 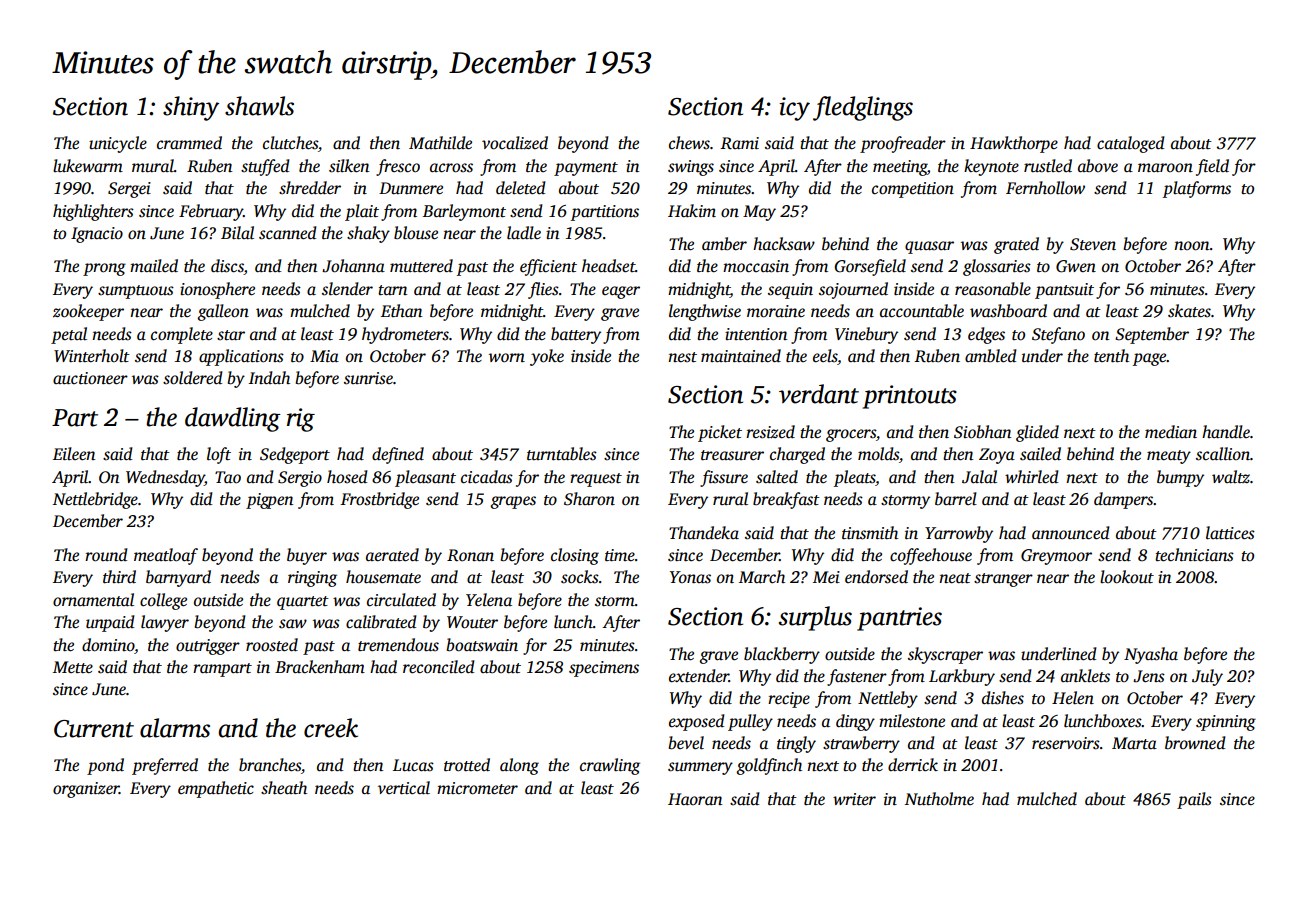 I want to click on muttered, so click(x=421, y=266).
